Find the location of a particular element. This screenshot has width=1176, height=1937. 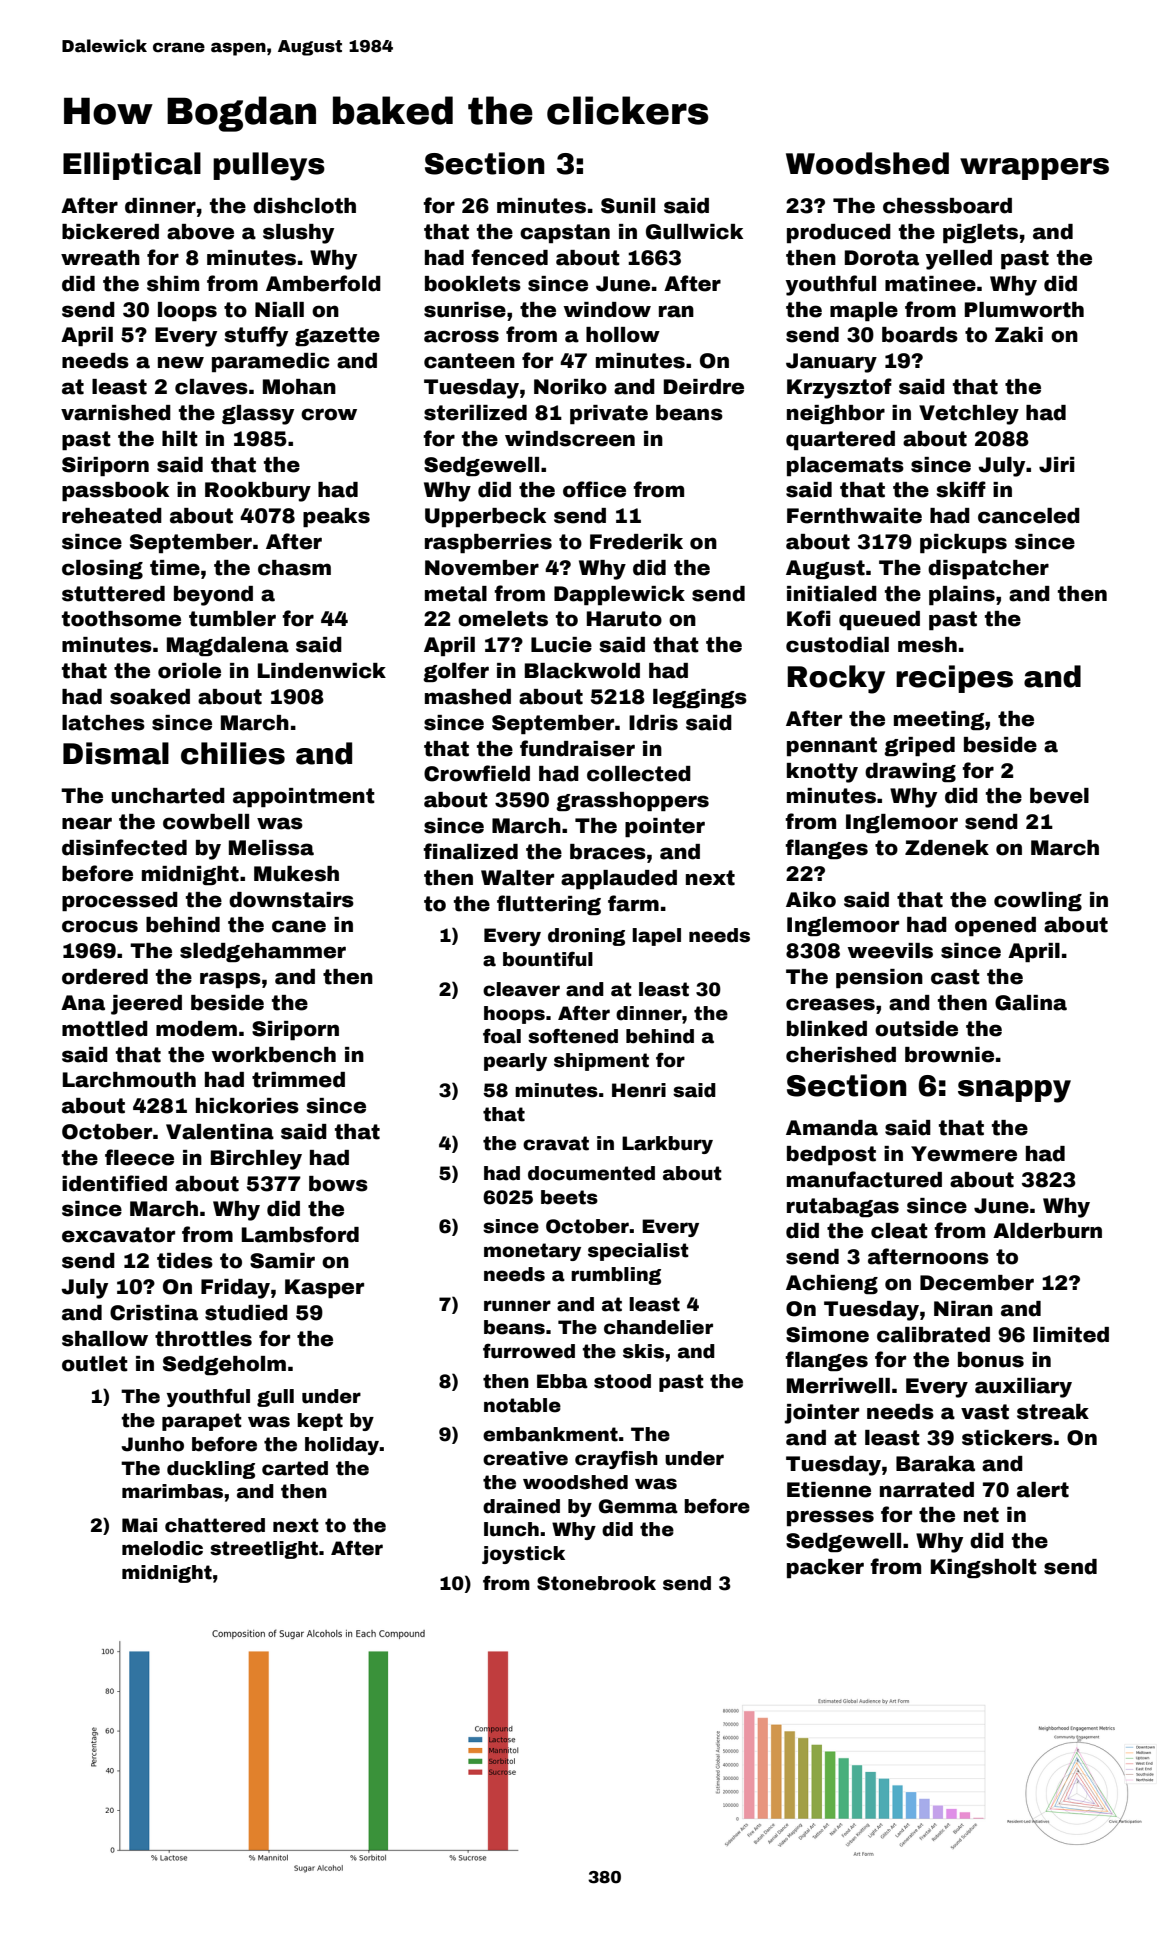

sunrise is located at coordinates (465, 310).
